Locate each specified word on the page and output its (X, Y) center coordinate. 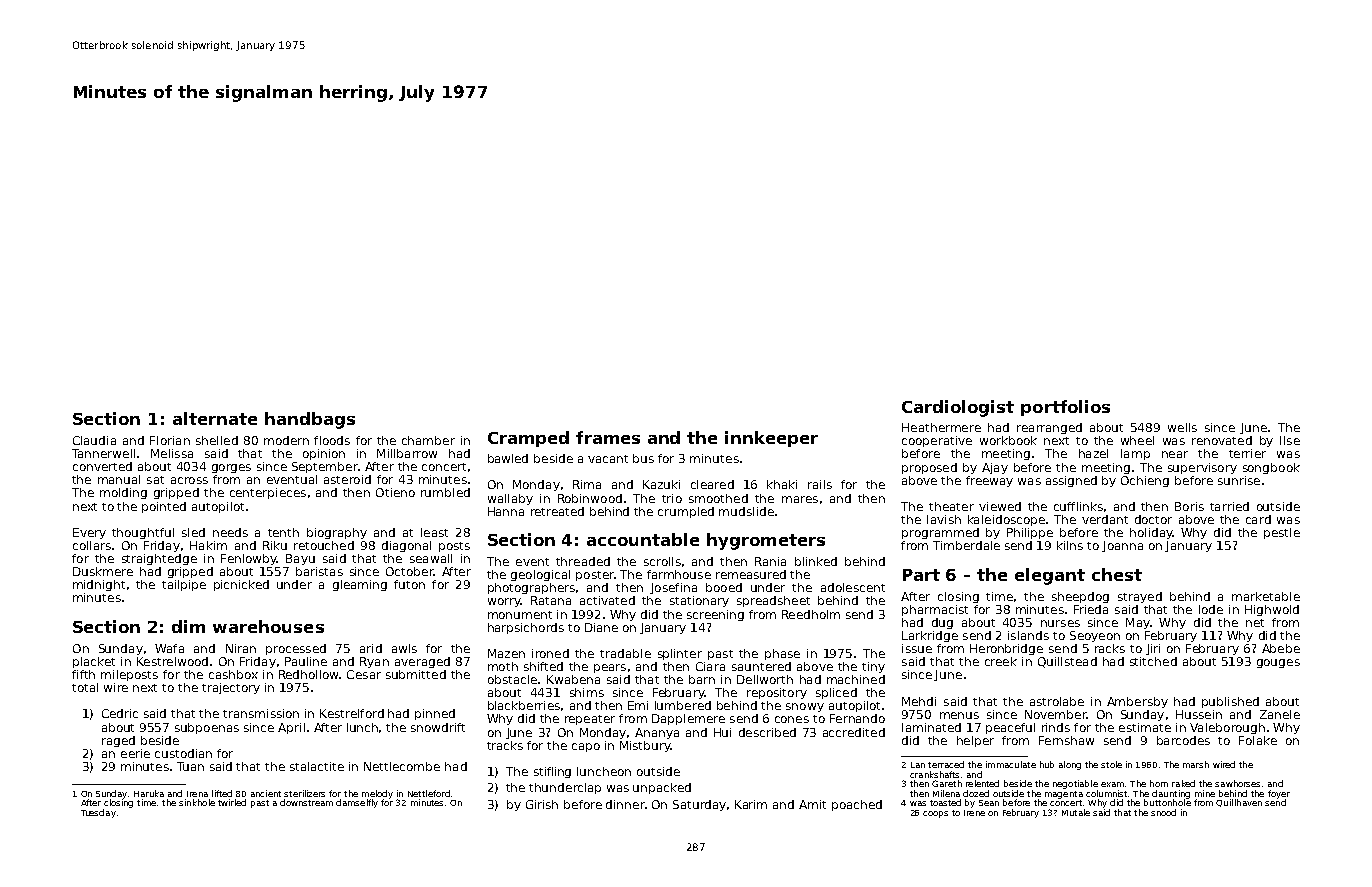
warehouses (268, 626)
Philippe (1030, 533)
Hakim (208, 545)
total (85, 687)
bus (643, 458)
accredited (854, 732)
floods (332, 440)
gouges (1278, 663)
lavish (944, 519)
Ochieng (1145, 481)
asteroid (347, 479)
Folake (1258, 740)
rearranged (1049, 428)
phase (782, 654)
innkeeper (771, 439)
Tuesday (98, 813)
